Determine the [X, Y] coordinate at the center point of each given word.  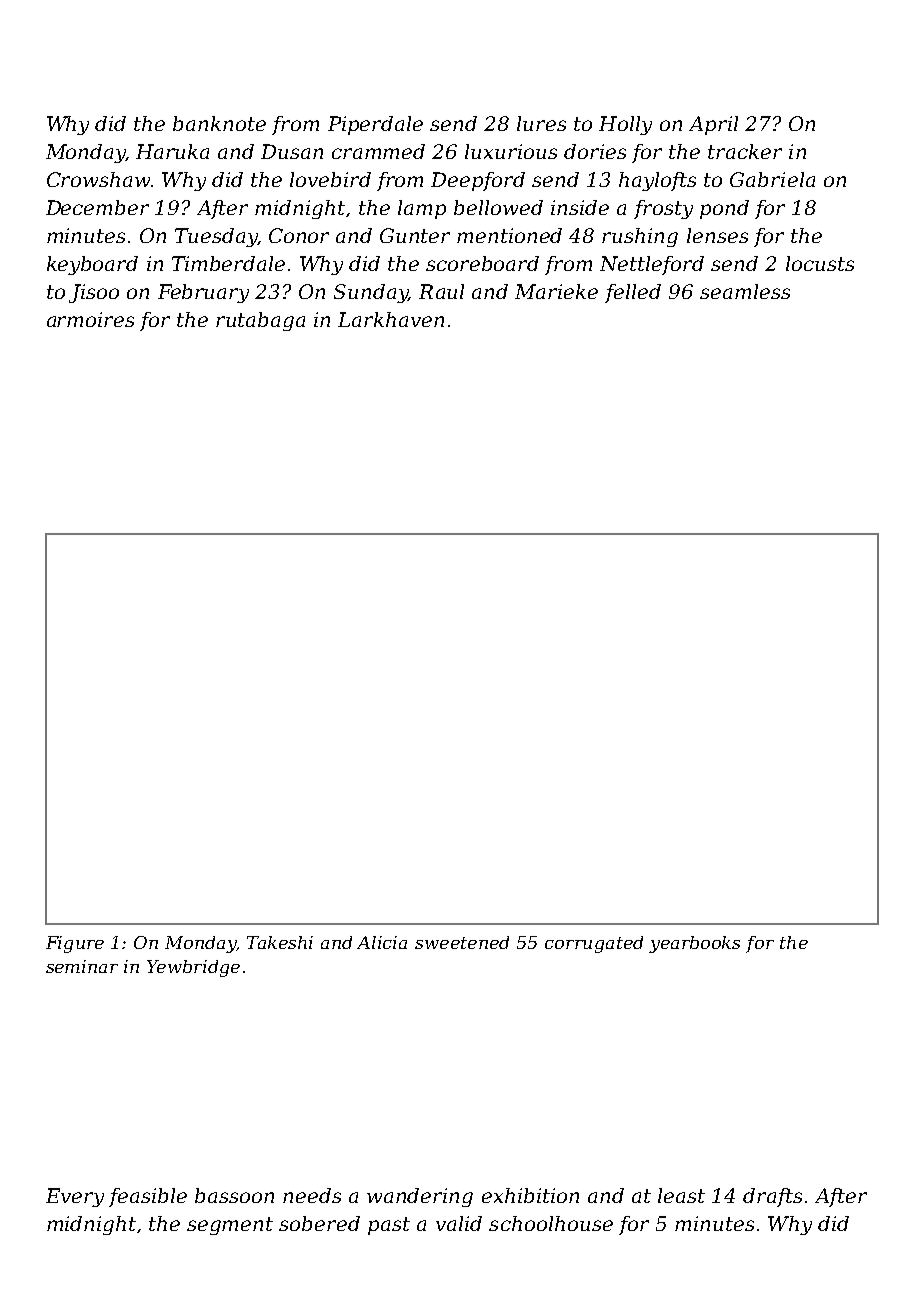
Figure [75, 944]
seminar [82, 966]
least [681, 1195]
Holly [625, 125]
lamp [422, 209]
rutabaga [260, 321]
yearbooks [694, 944]
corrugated [594, 944]
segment [230, 1226]
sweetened [462, 942]
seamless [745, 291]
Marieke [556, 291]
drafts [772, 1197]
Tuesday [216, 237]
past [389, 1226]
